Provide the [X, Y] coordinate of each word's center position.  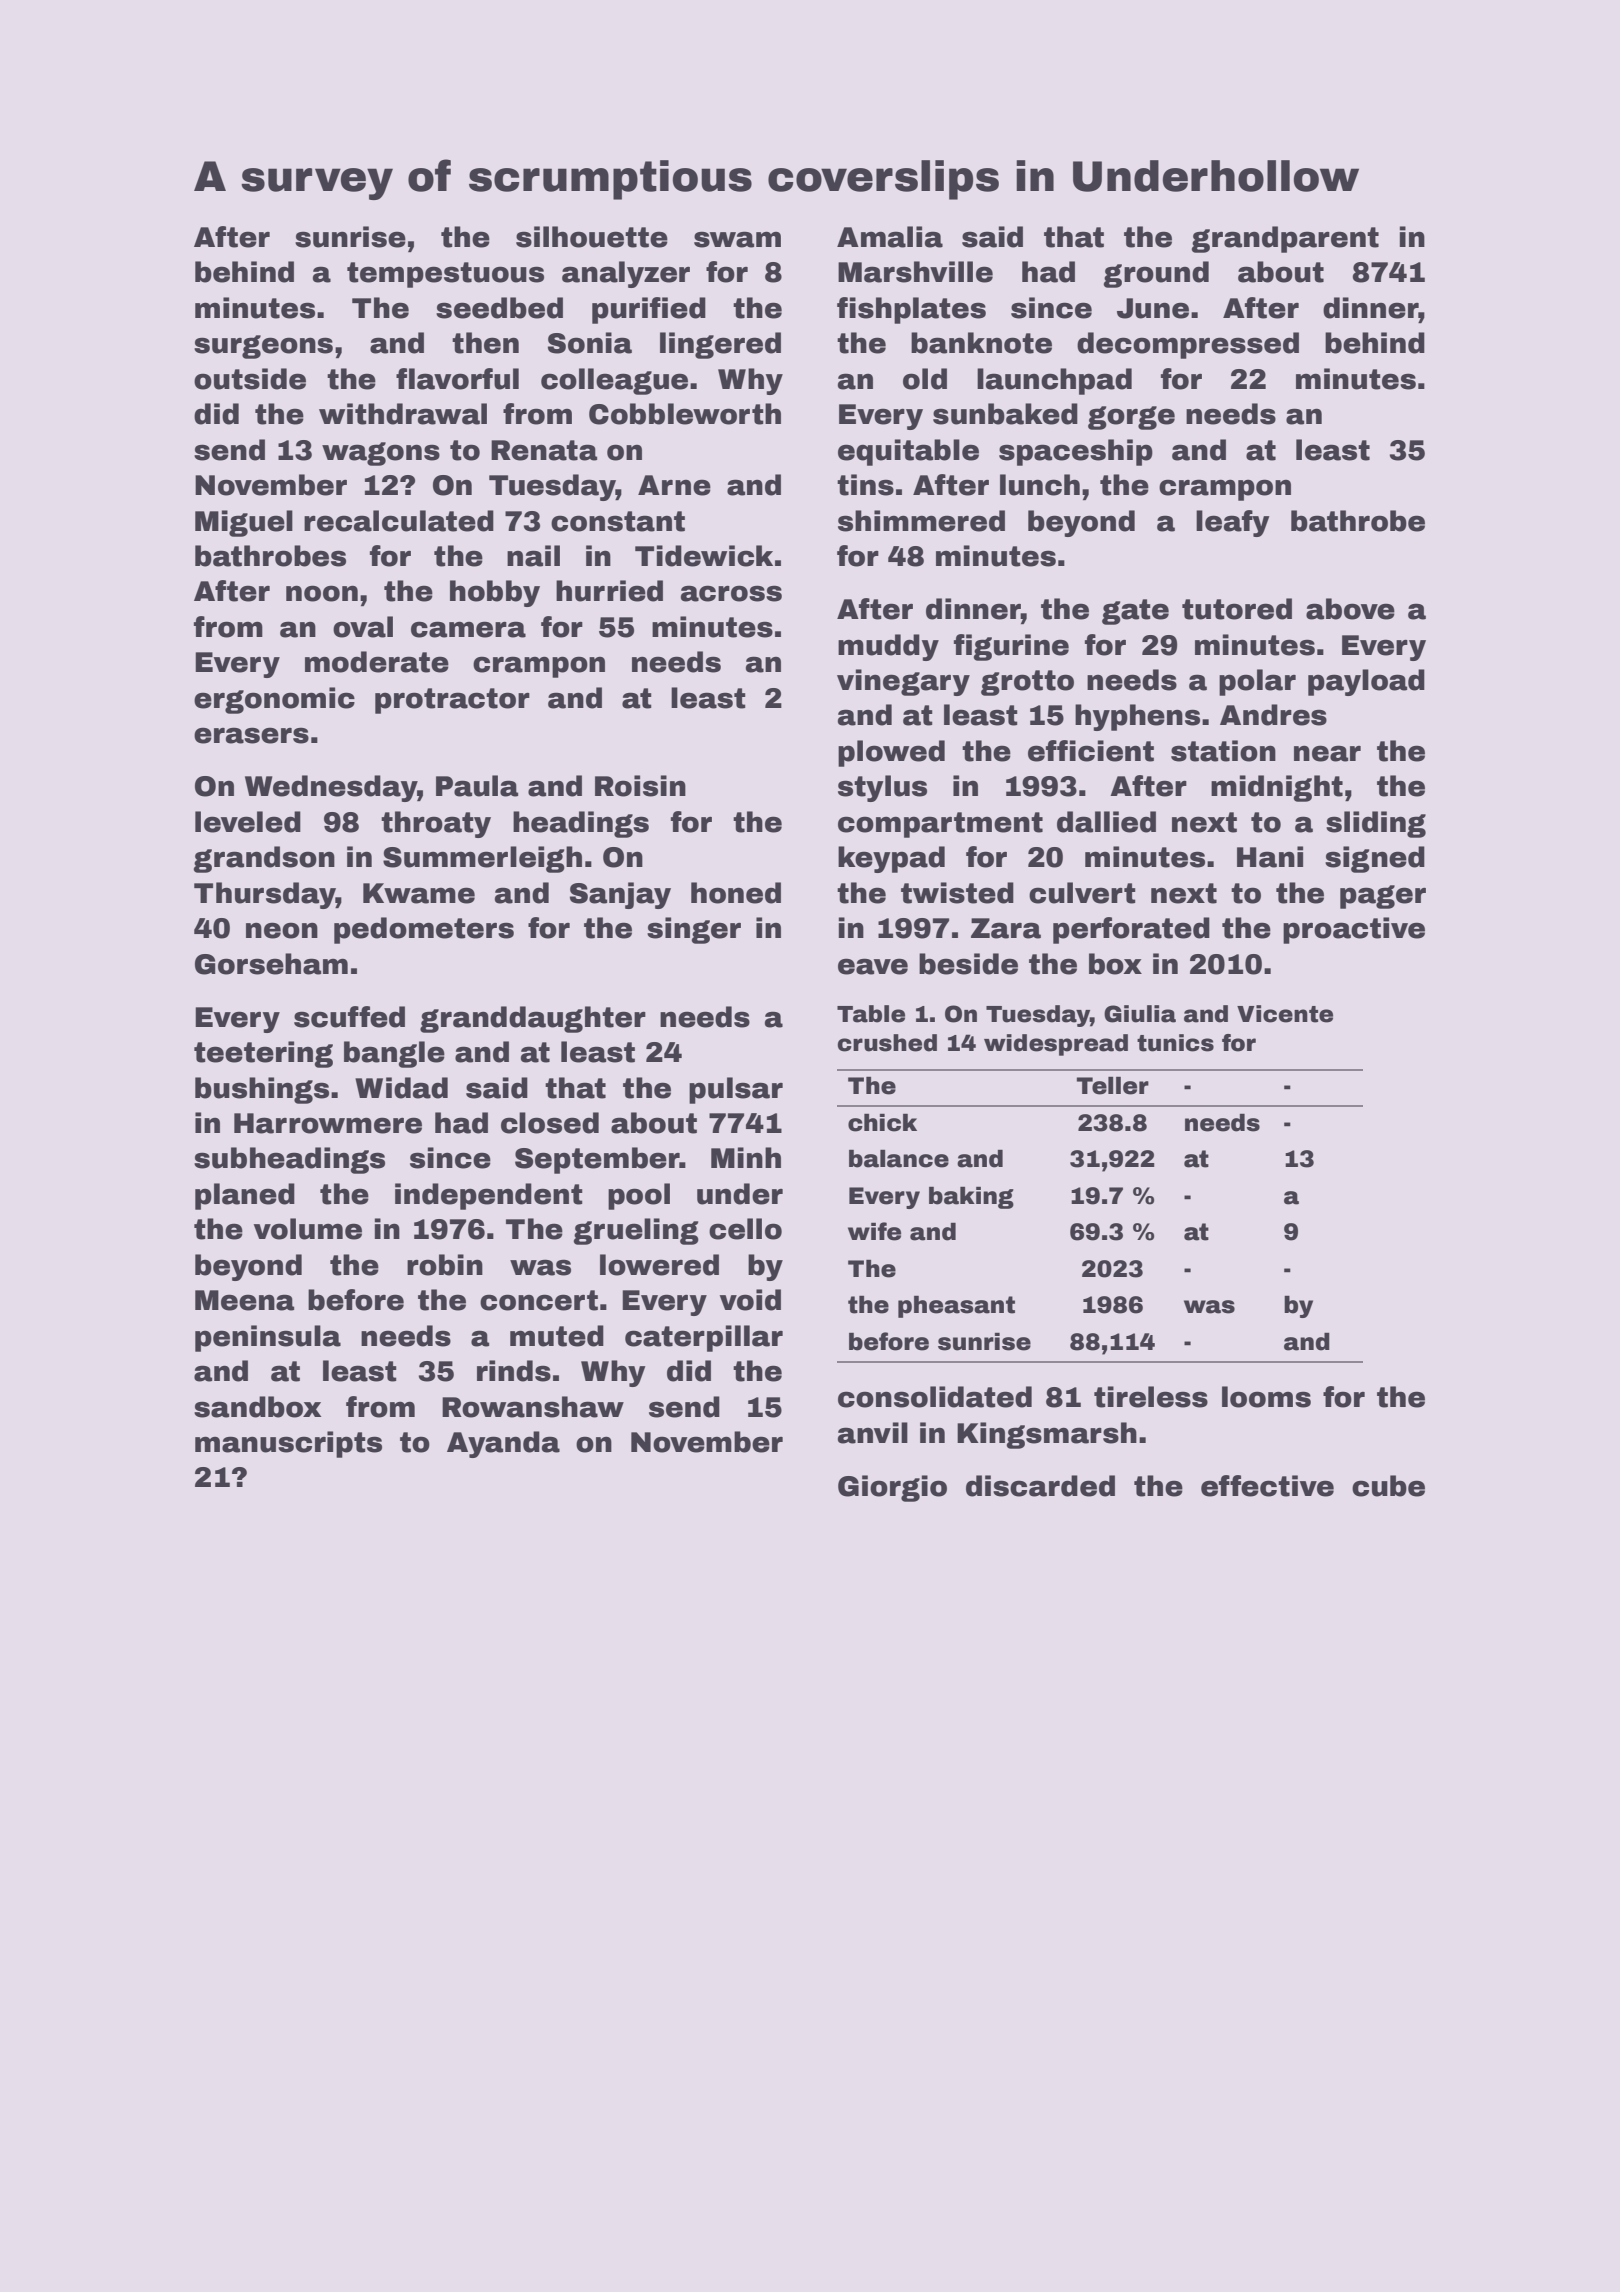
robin [445, 1265]
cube [1388, 1486]
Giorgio [892, 1488]
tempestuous [445, 275]
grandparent [1285, 239]
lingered [720, 345]
